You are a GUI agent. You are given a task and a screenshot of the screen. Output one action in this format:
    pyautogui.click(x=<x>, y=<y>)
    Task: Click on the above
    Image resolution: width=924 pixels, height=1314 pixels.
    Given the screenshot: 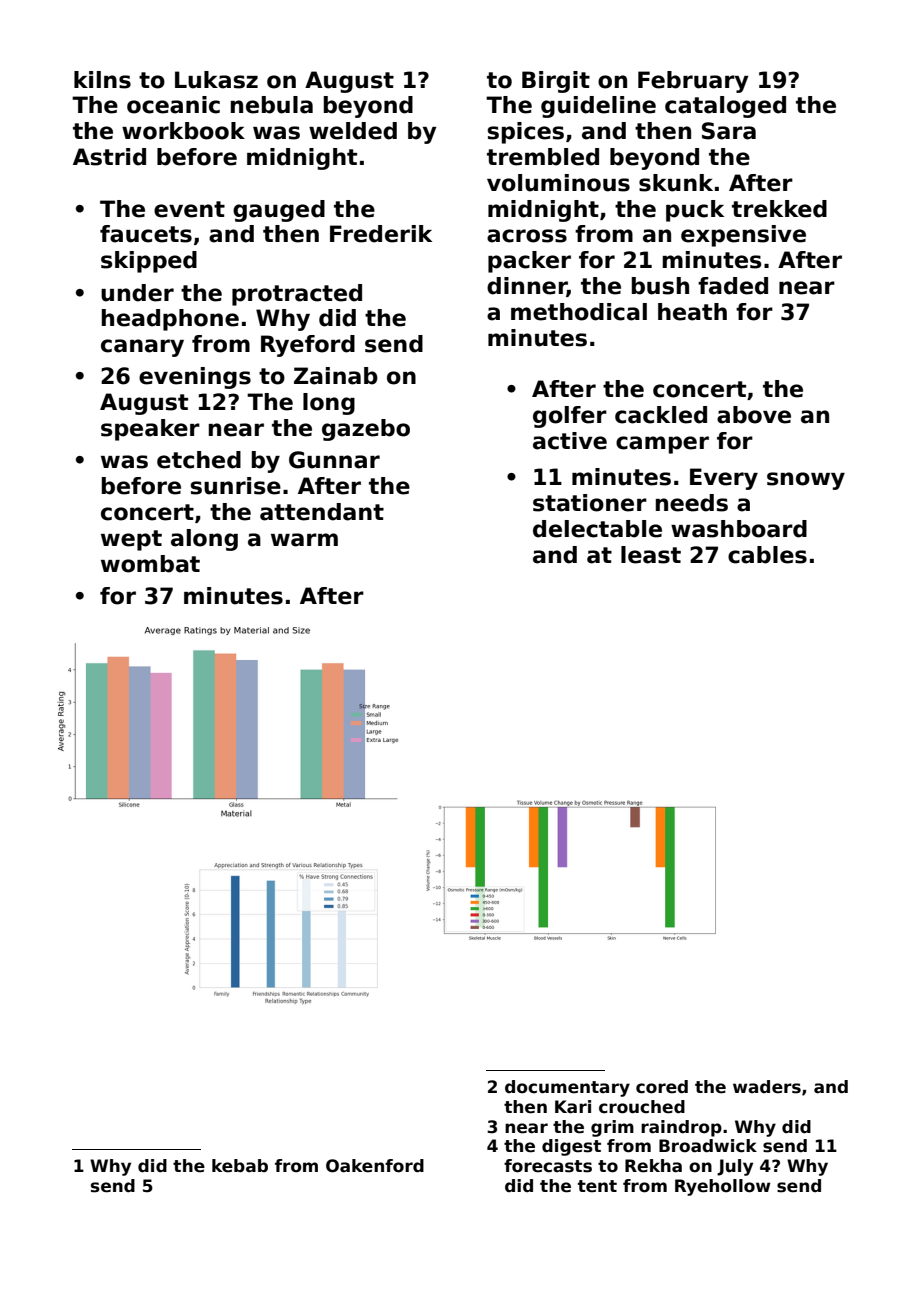 What is the action you would take?
    pyautogui.click(x=754, y=415)
